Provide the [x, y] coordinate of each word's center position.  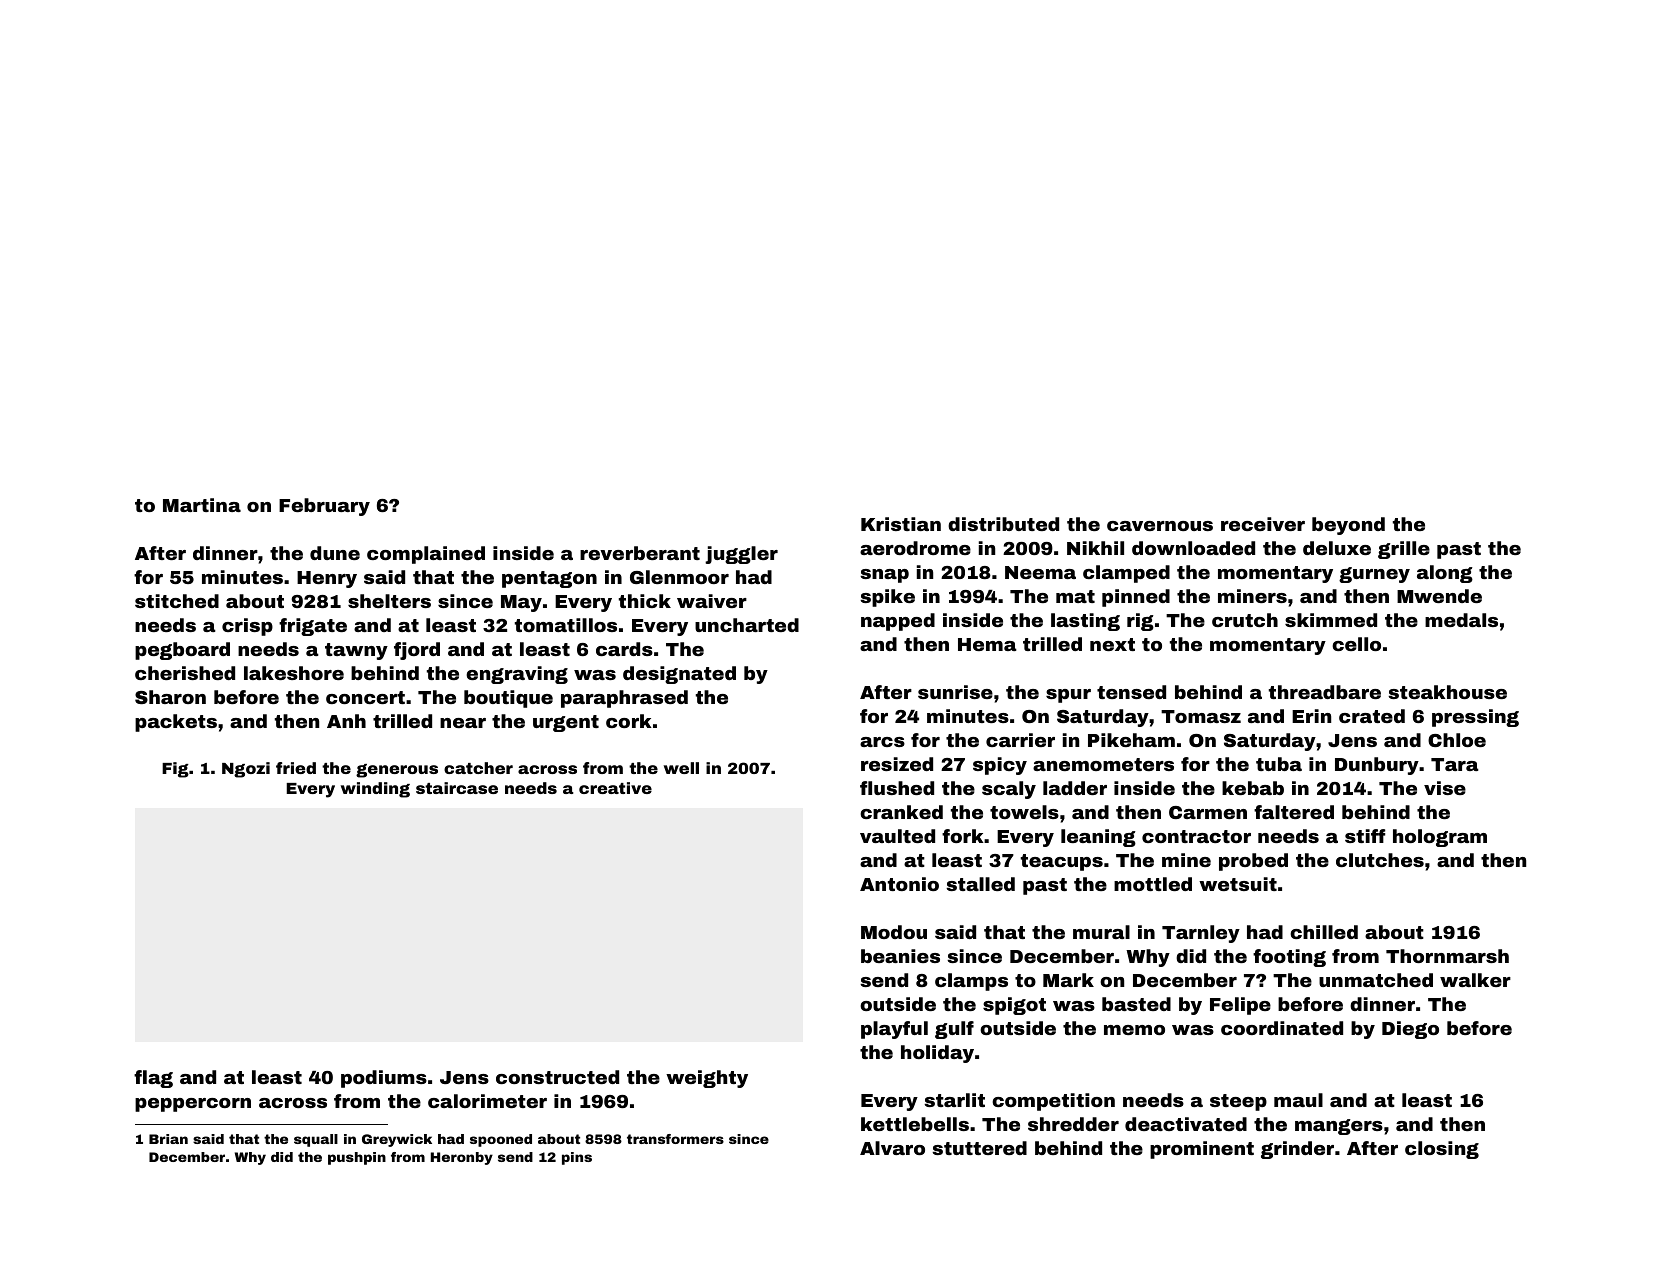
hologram [1440, 838]
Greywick [397, 1140]
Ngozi [246, 770]
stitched [177, 601]
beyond [1348, 526]
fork [963, 836]
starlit [954, 1100]
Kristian [901, 524]
